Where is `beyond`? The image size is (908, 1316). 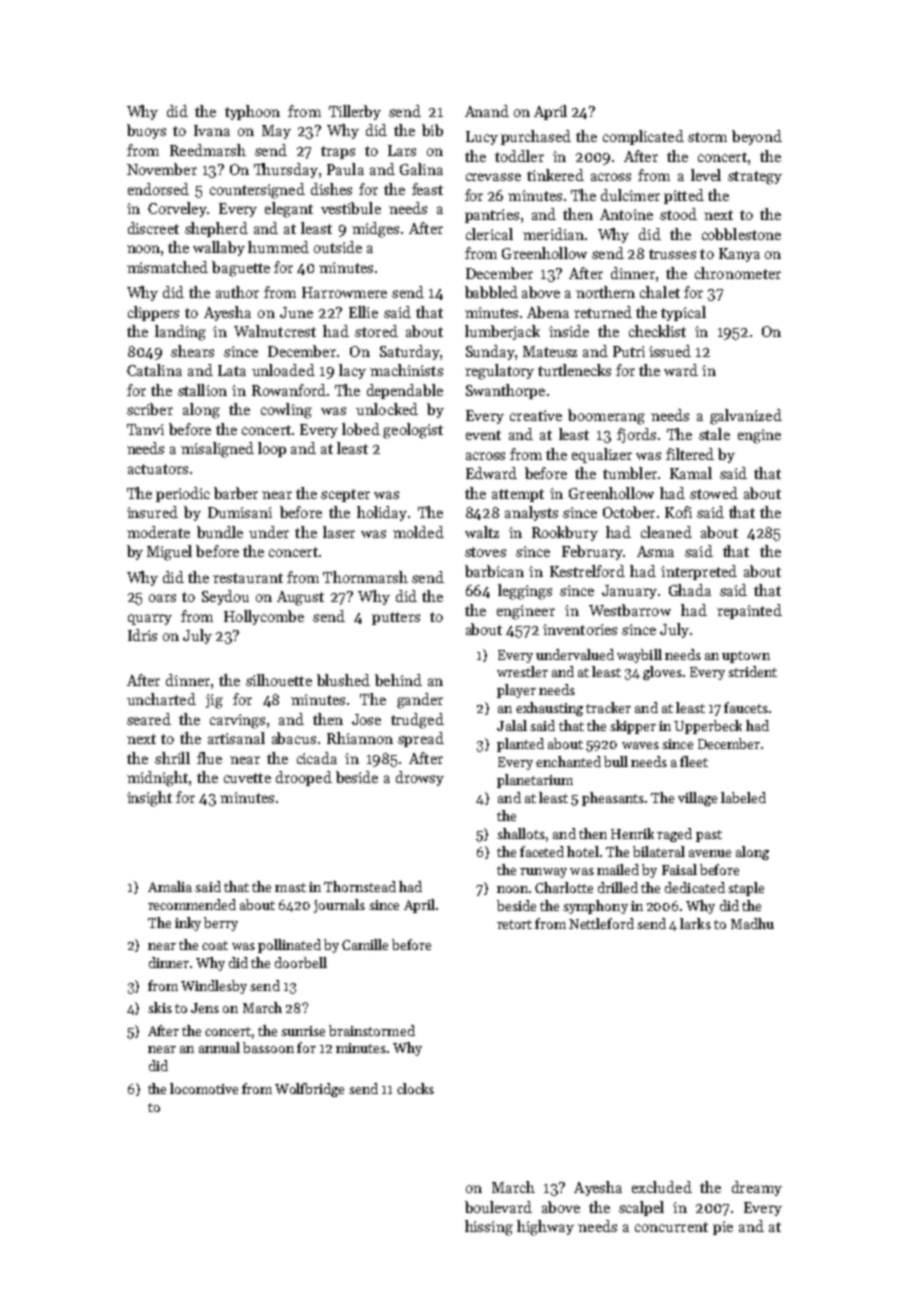
beyond is located at coordinates (757, 137).
